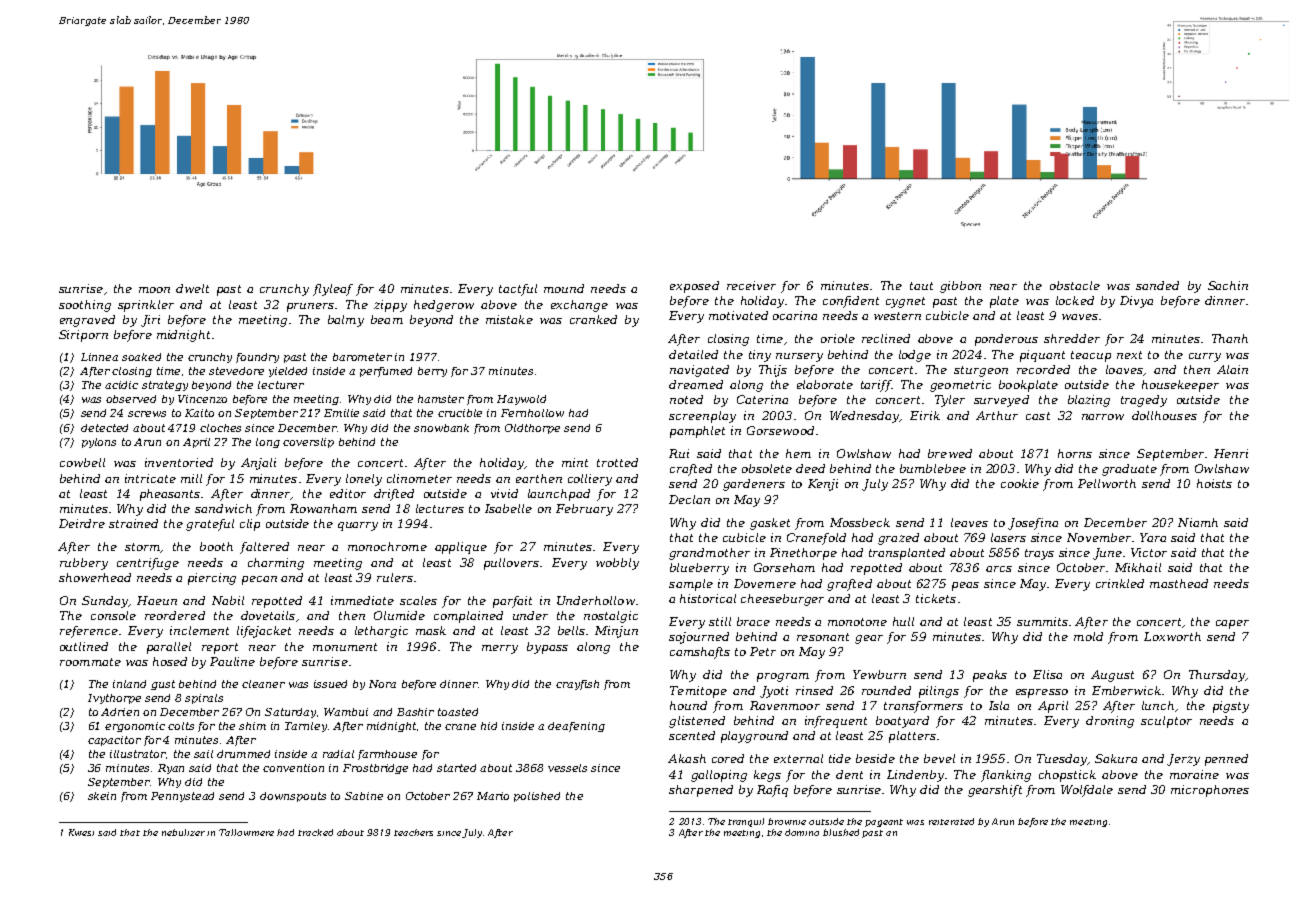  What do you see at coordinates (840, 758) in the screenshot?
I see `tide` at bounding box center [840, 758].
